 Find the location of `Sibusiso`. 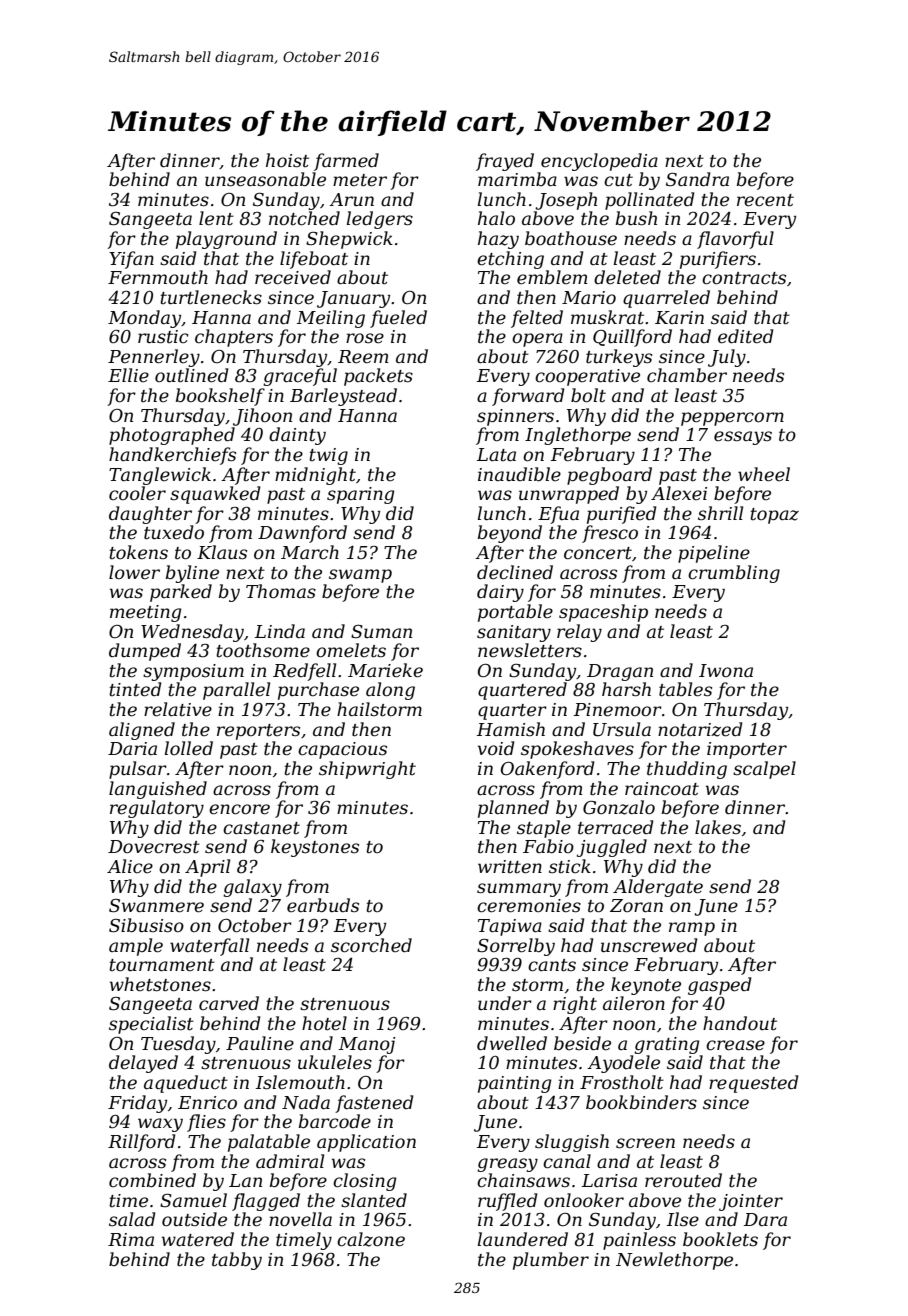

Sibusiso is located at coordinates (146, 925).
